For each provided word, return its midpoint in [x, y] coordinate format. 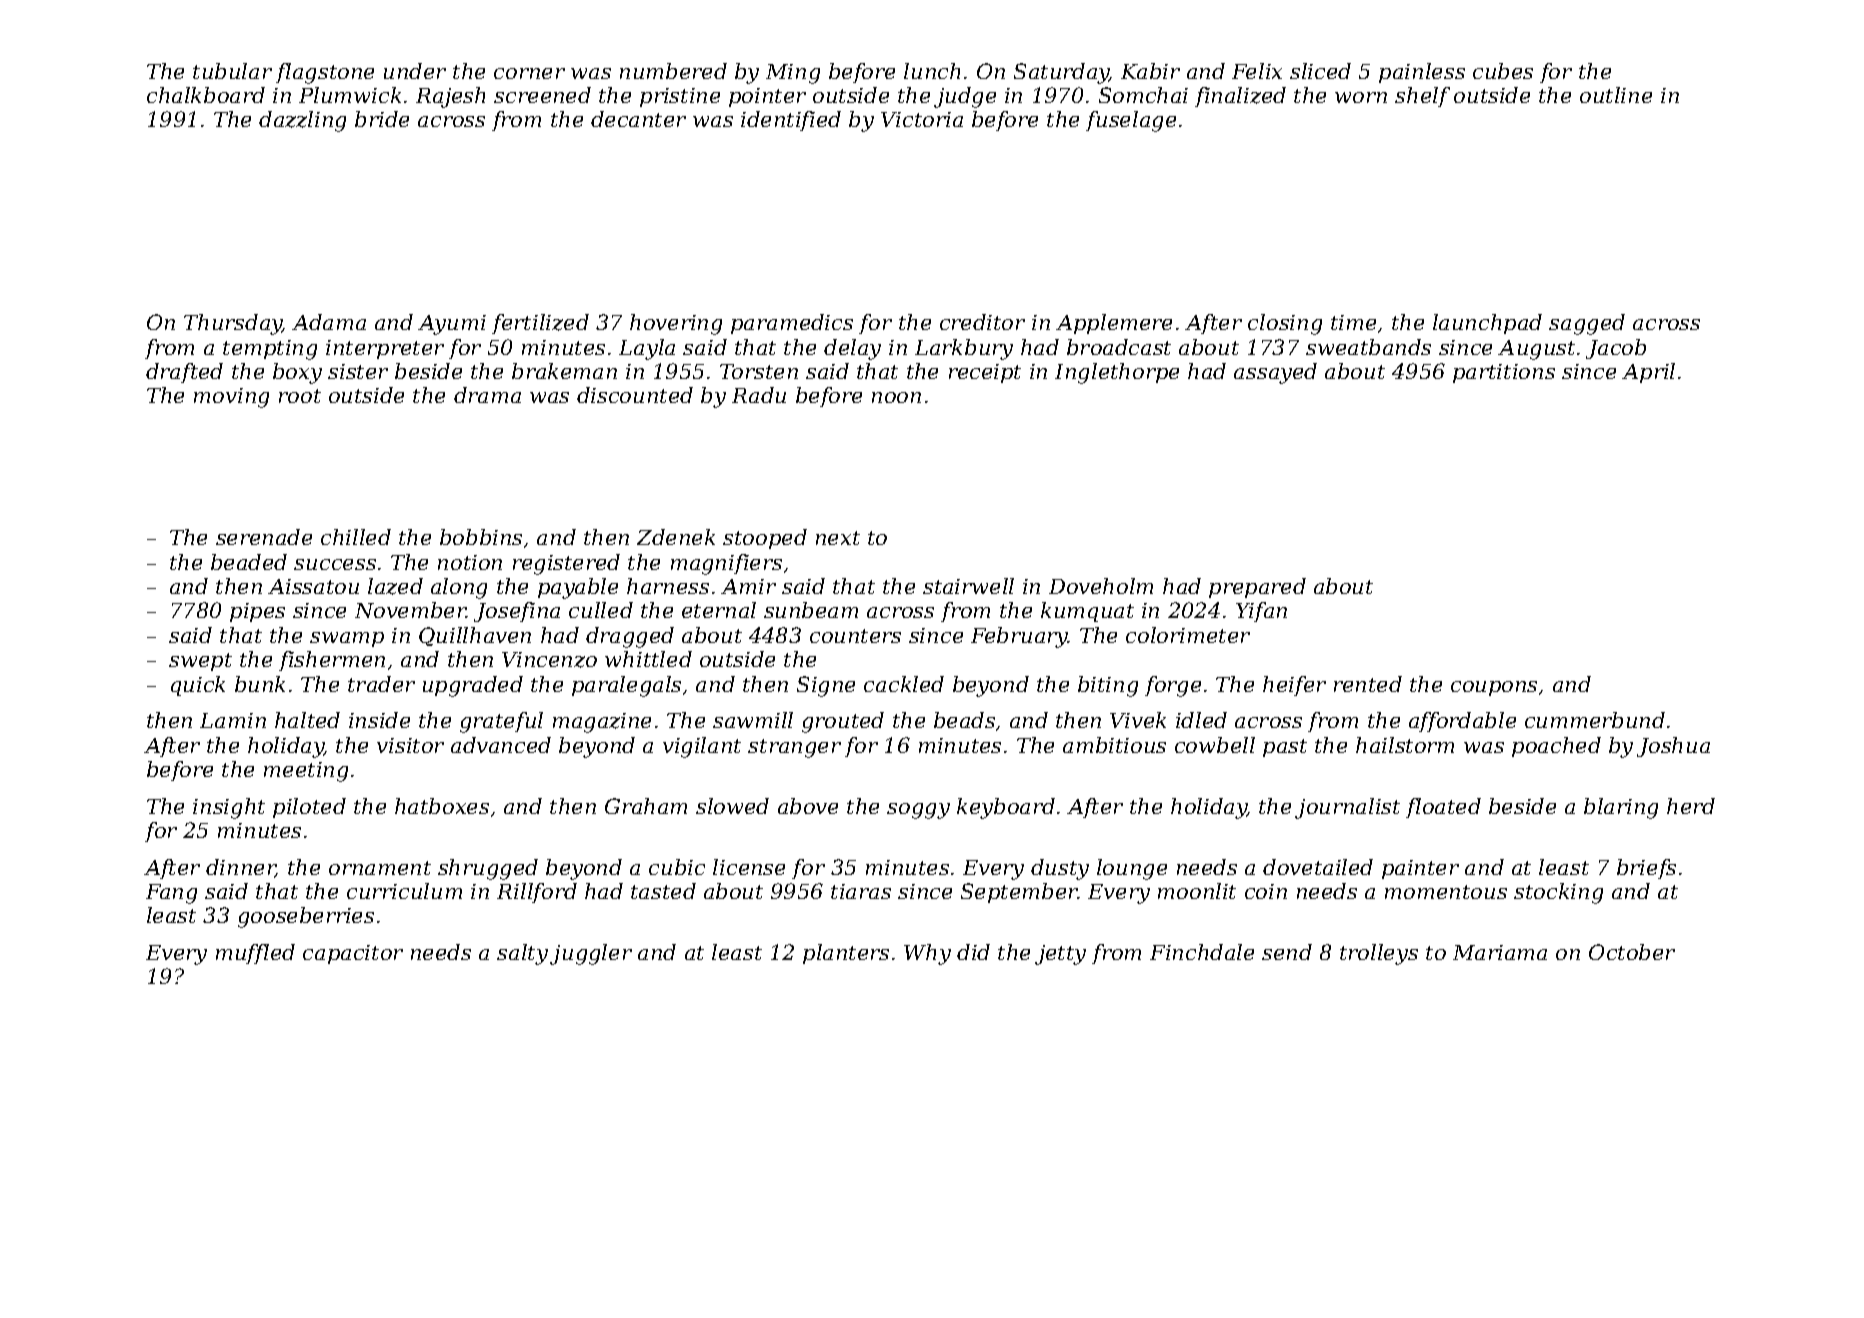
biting [1108, 686]
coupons [1494, 688]
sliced [1320, 71]
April [1648, 373]
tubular [232, 71]
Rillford [537, 893]
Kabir [1150, 71]
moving [231, 398]
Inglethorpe [1117, 373]
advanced [501, 745]
